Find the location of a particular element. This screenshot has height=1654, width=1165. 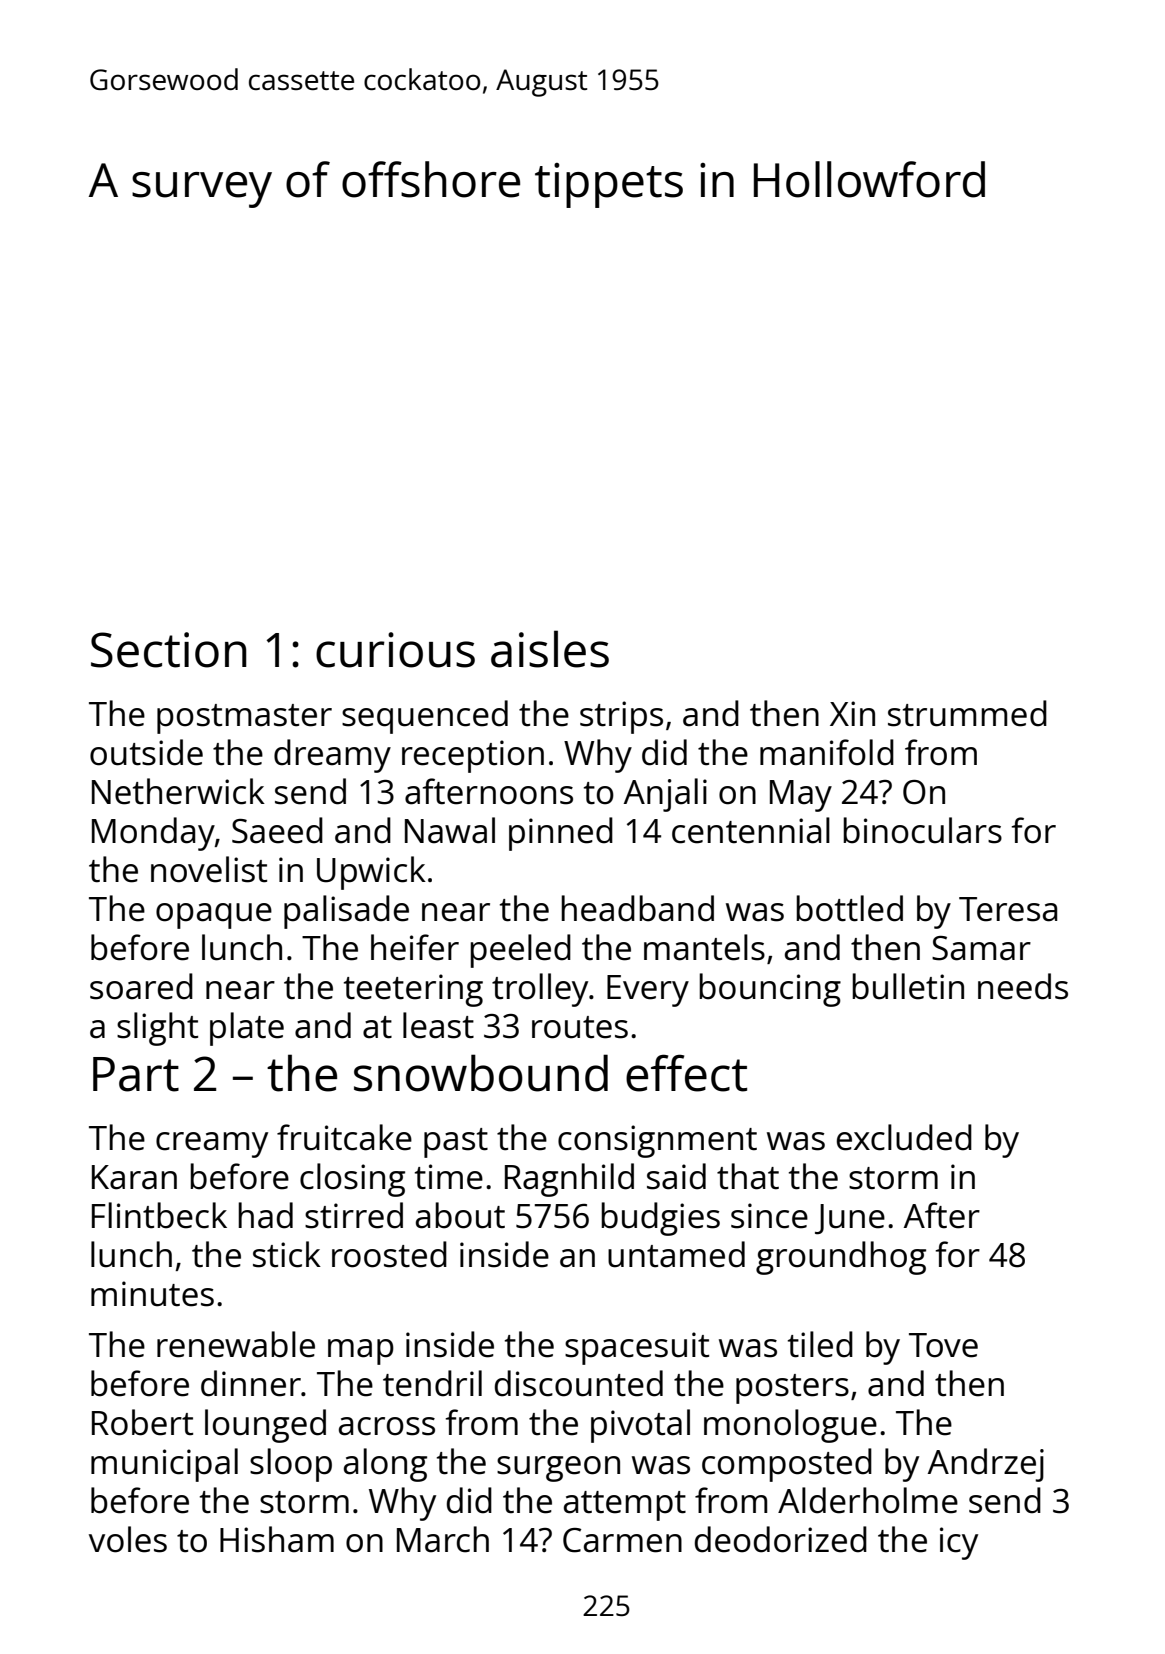

effect is located at coordinates (686, 1073).
